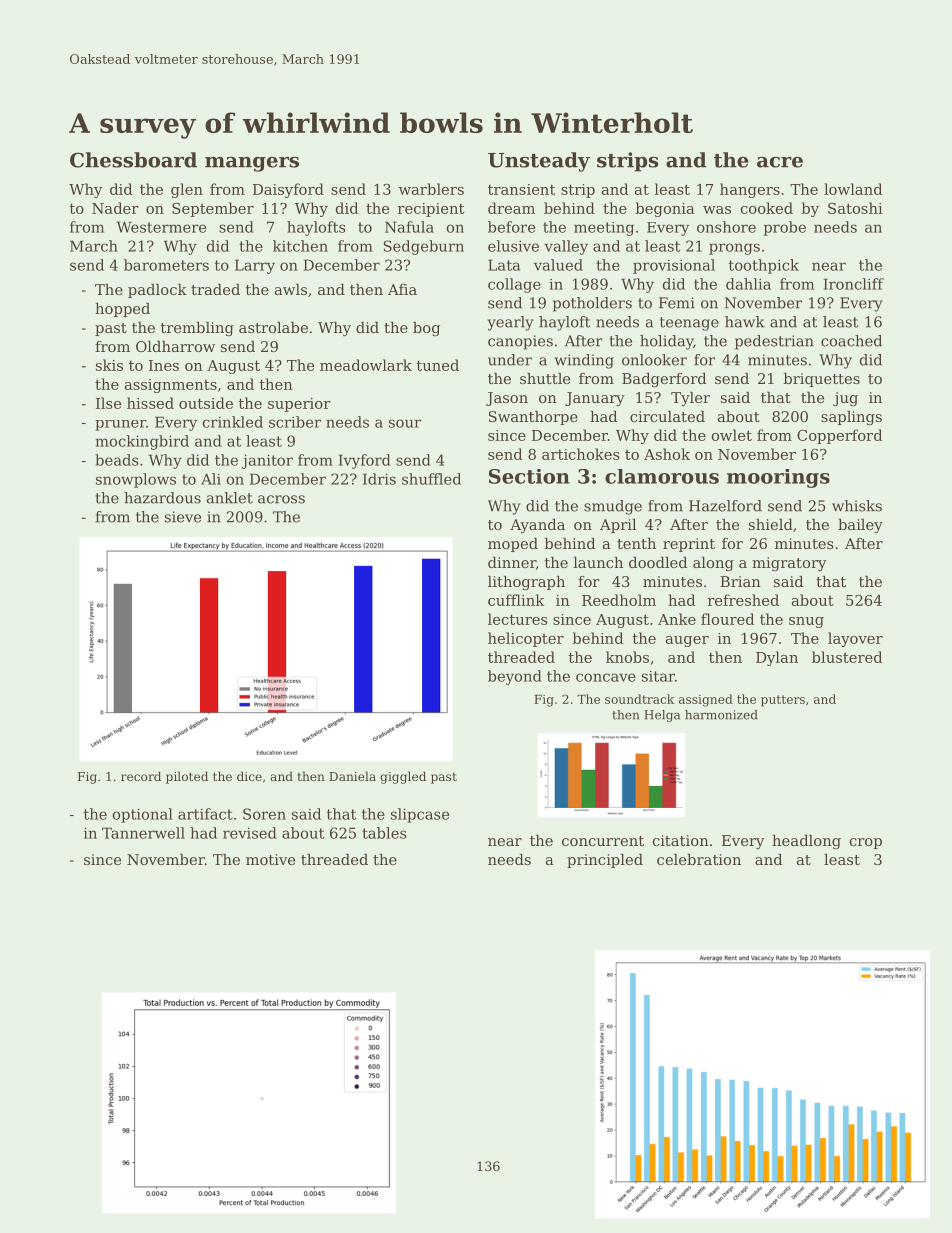 The image size is (952, 1233). What do you see at coordinates (117, 460) in the screenshot?
I see `beads` at bounding box center [117, 460].
